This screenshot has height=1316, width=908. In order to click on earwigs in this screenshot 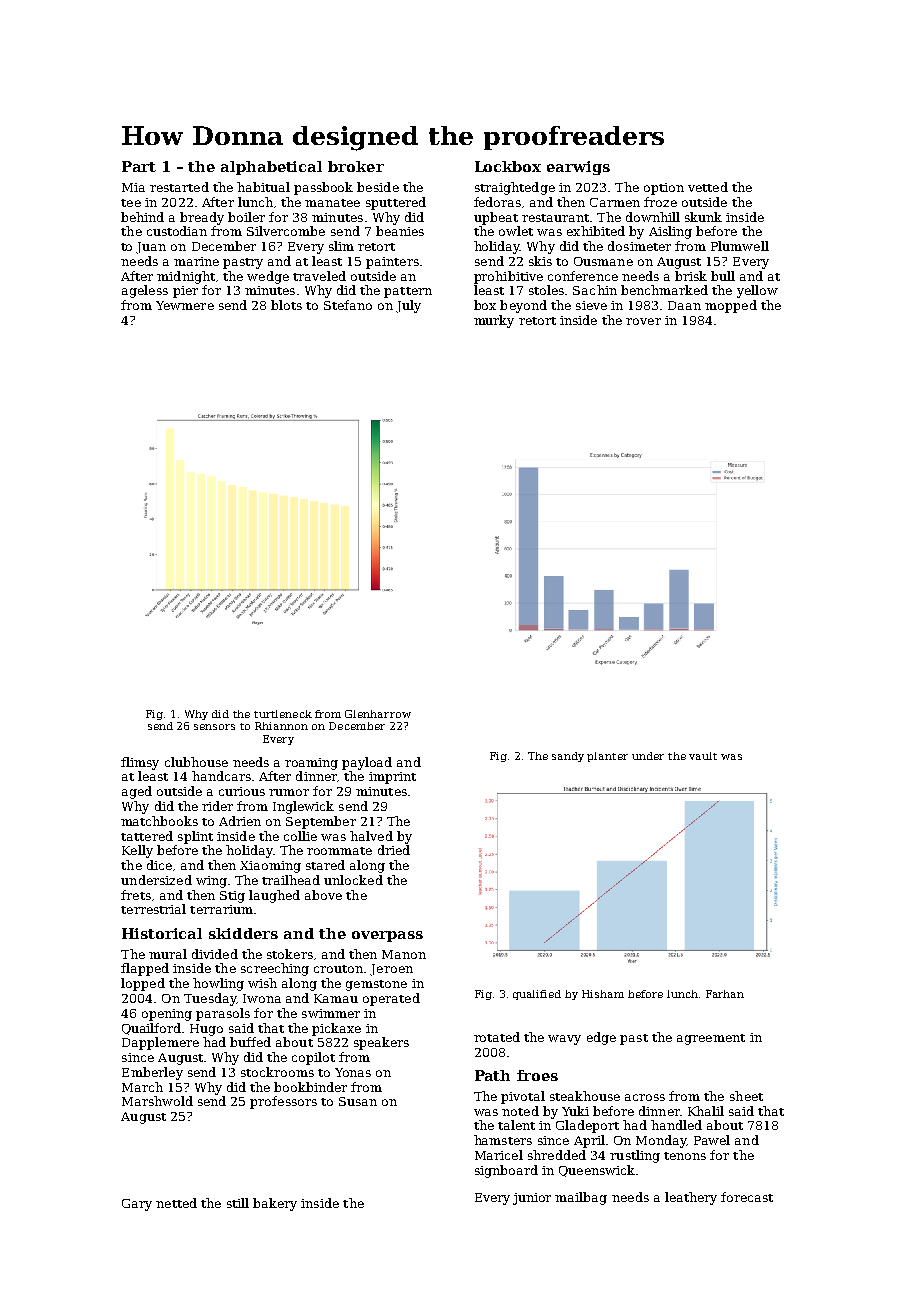, I will do `click(578, 168)`.
